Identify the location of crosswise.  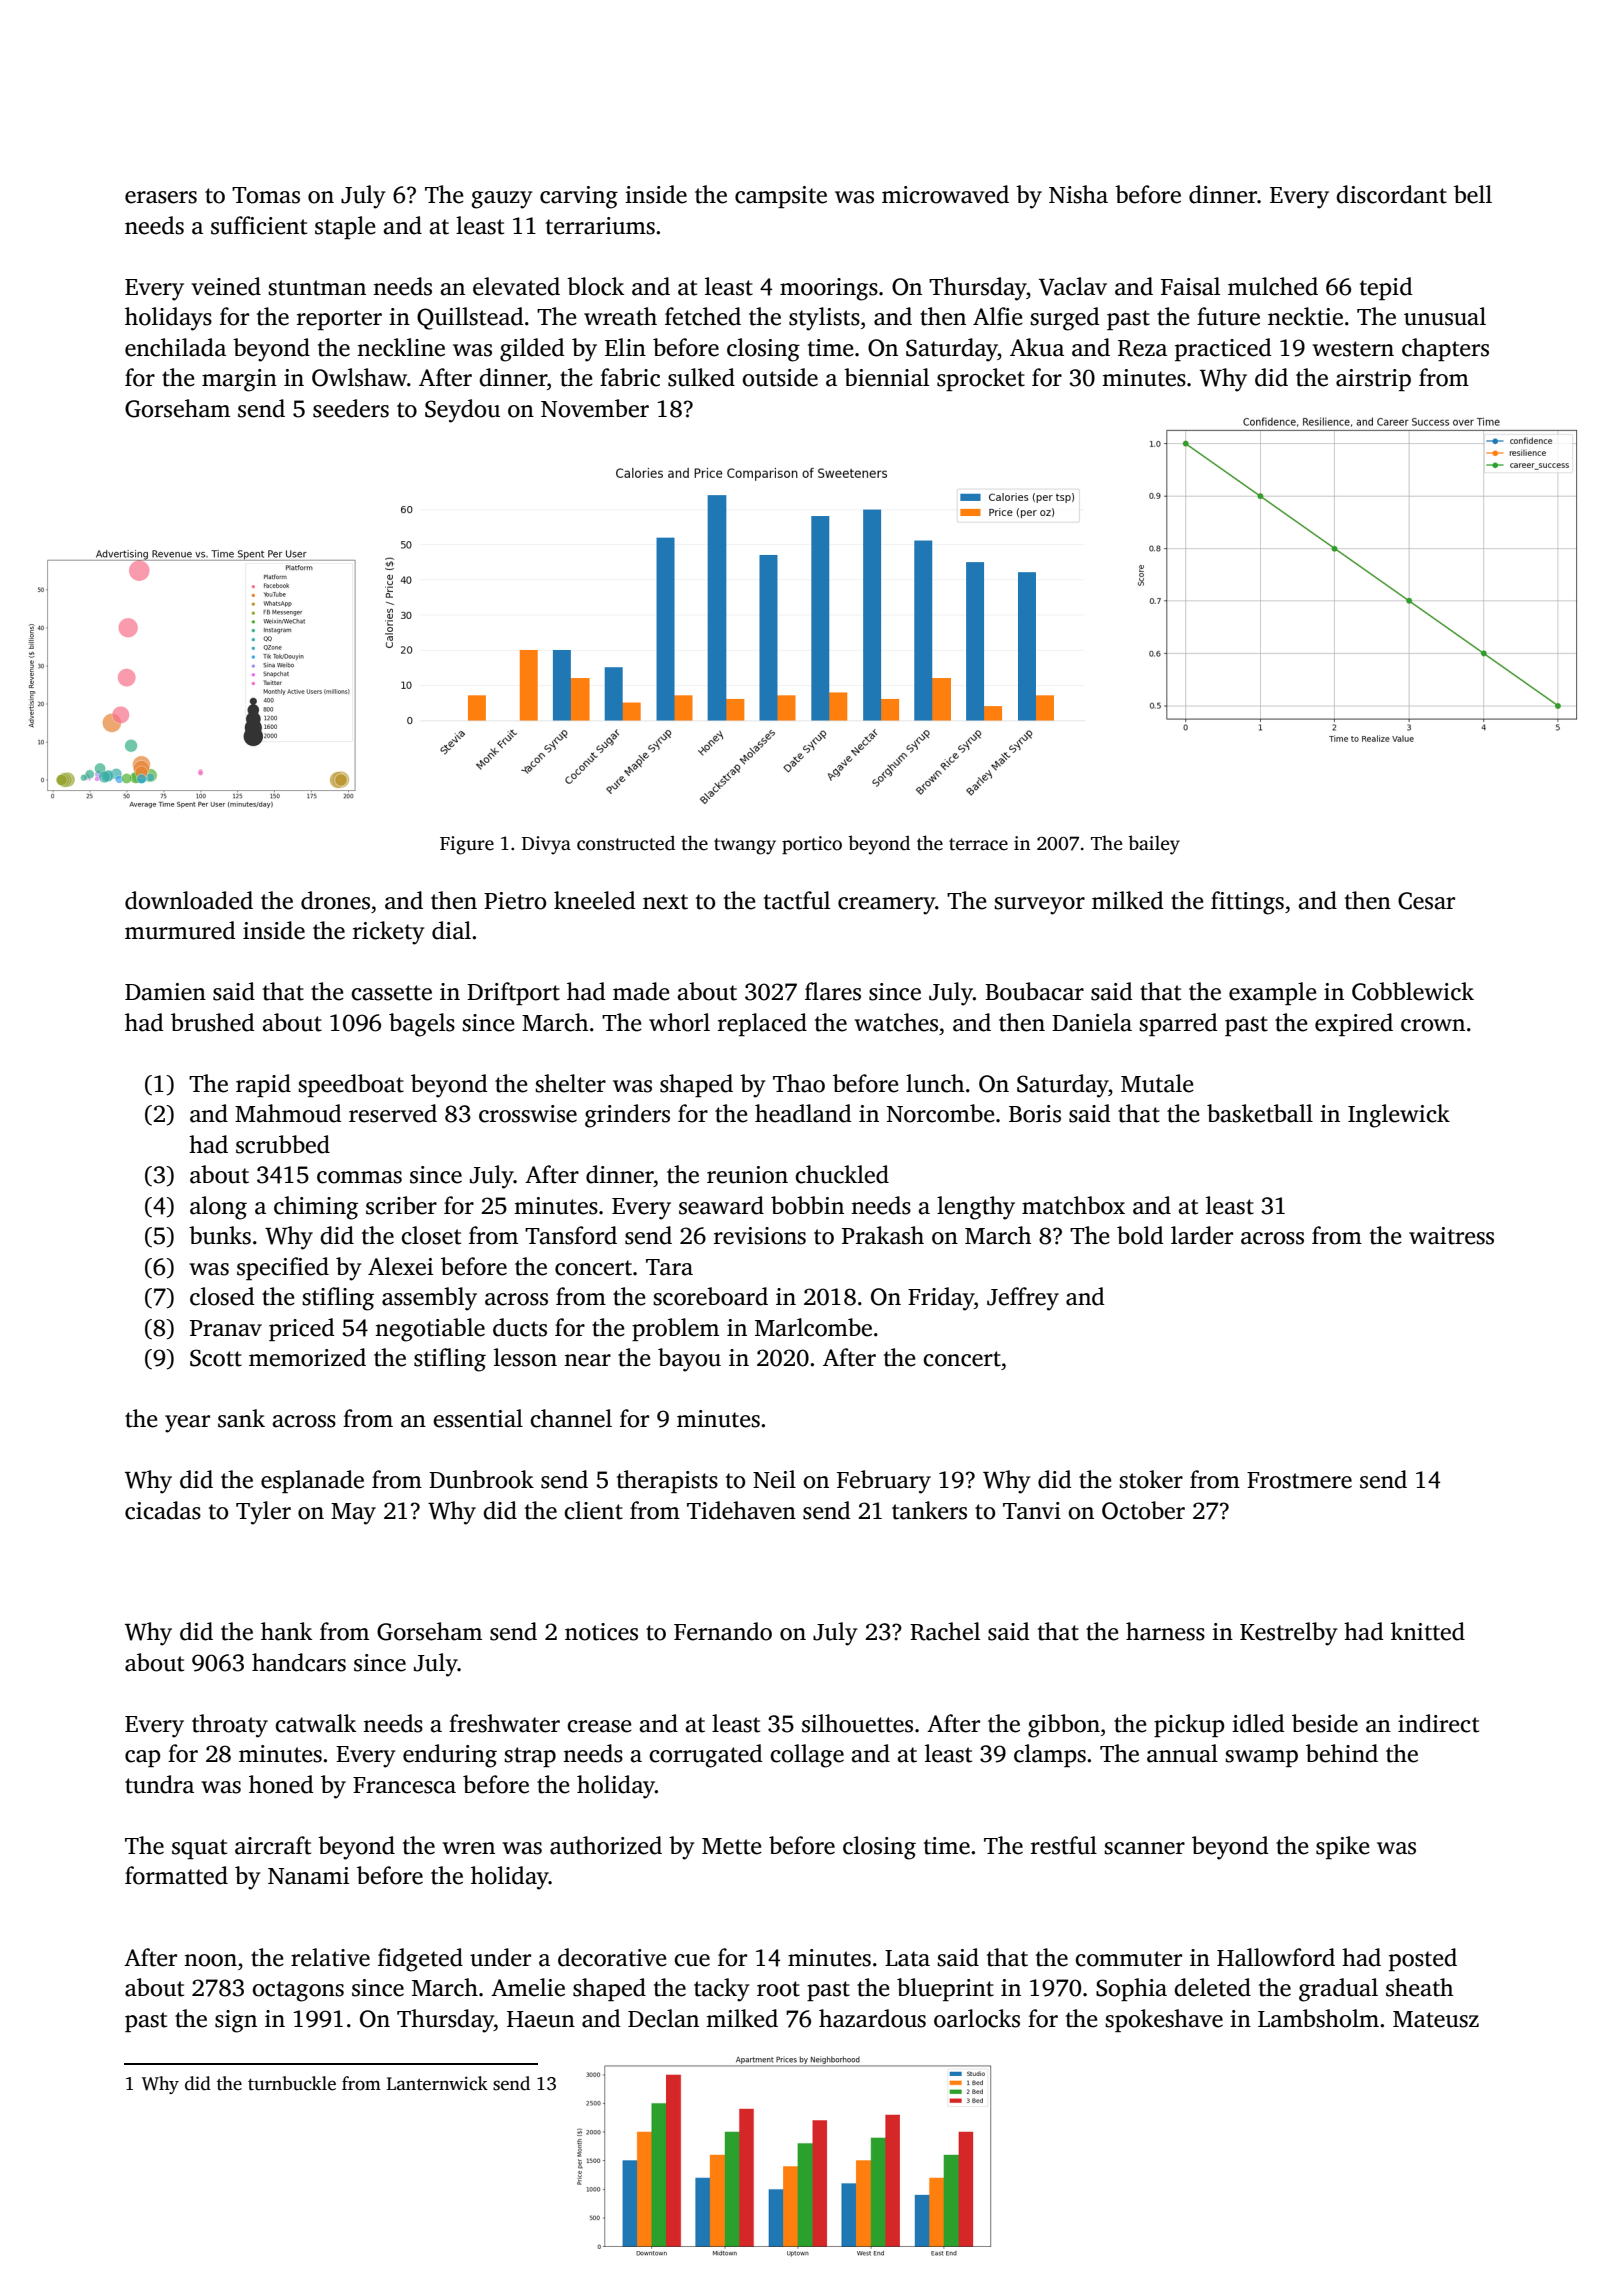
(528, 1114).
